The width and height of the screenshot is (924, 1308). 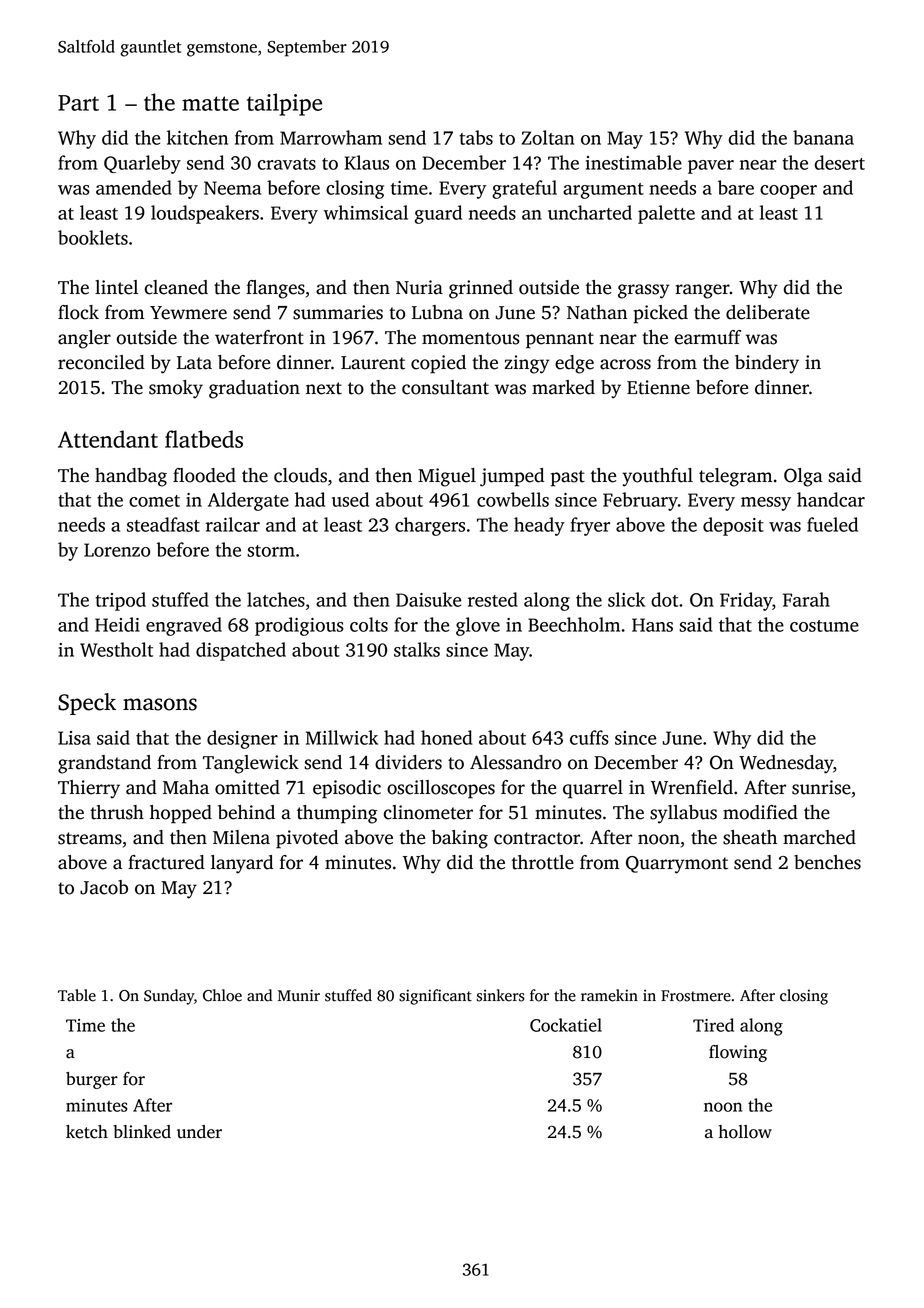 What do you see at coordinates (823, 137) in the screenshot?
I see `banana` at bounding box center [823, 137].
